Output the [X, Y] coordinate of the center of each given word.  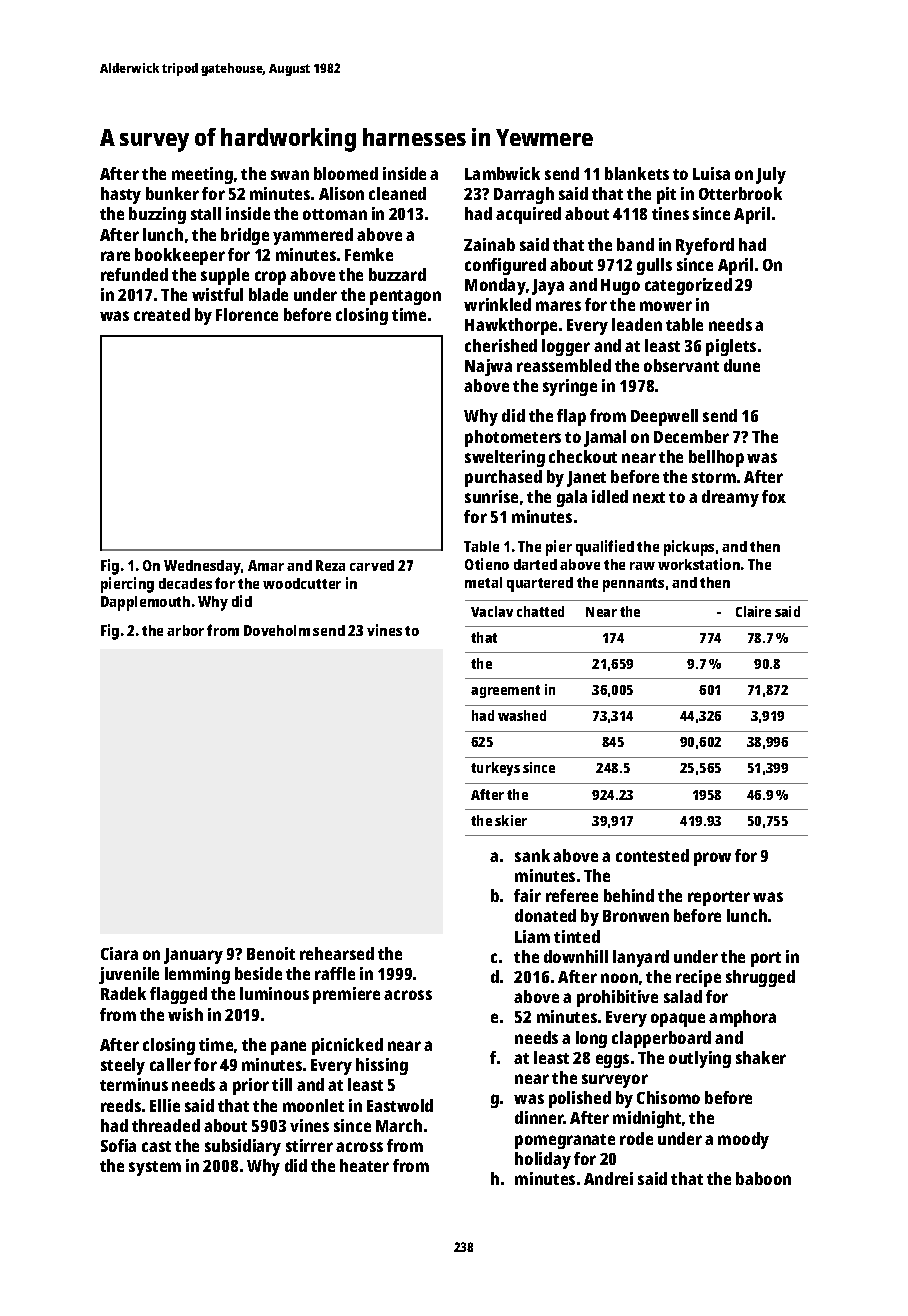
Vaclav [492, 611]
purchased [503, 478]
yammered [313, 236]
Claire [753, 611]
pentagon [405, 297]
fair [527, 895]
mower [666, 306]
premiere [346, 995]
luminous [274, 993]
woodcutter [302, 583]
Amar [266, 565]
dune [742, 365]
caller [170, 1064]
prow [712, 859]
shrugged [760, 978]
